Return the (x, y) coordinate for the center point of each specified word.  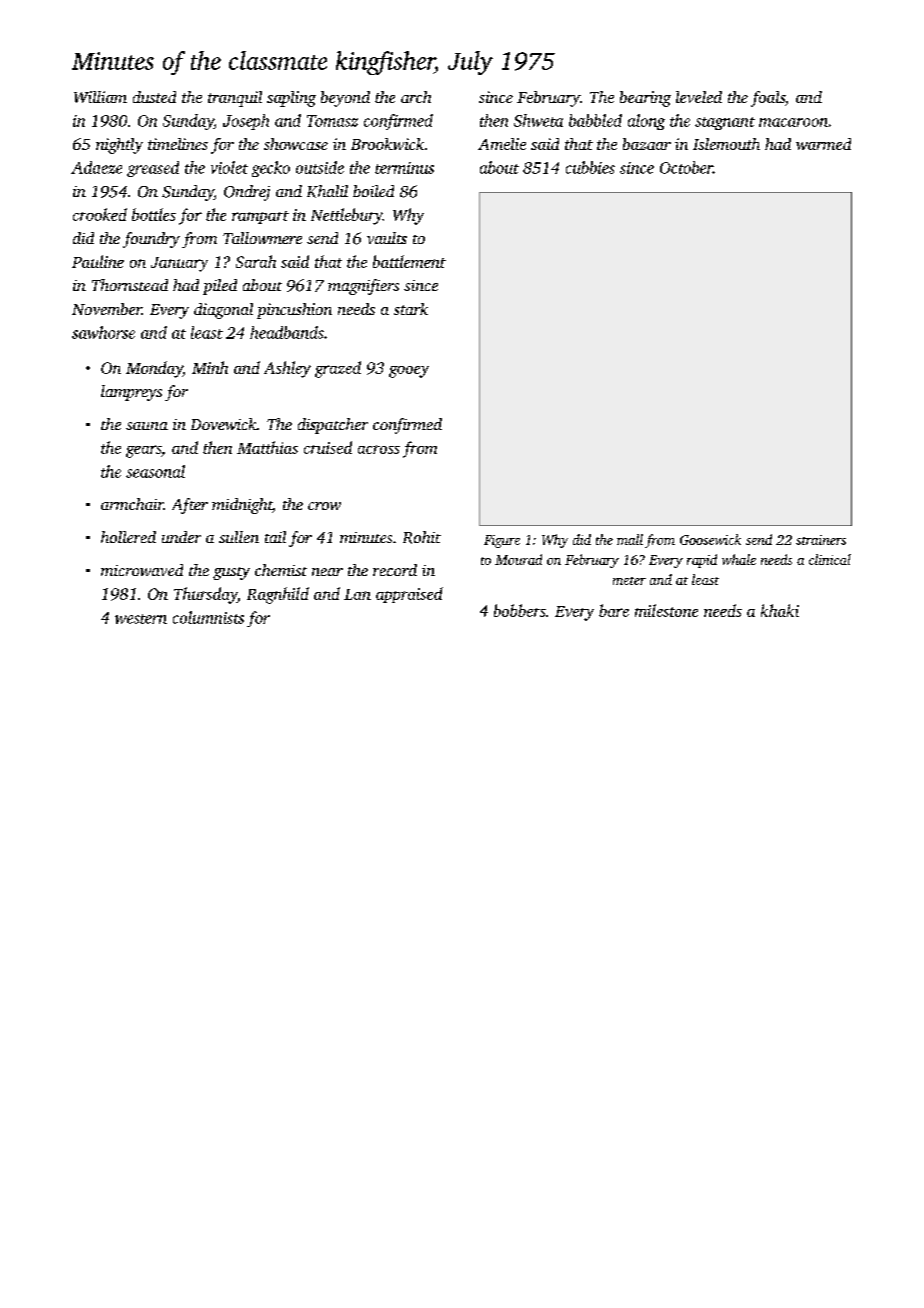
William (100, 97)
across (379, 449)
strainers (821, 540)
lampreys (131, 393)
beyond (345, 99)
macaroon (793, 122)
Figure (502, 541)
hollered (128, 537)
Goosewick (710, 539)
